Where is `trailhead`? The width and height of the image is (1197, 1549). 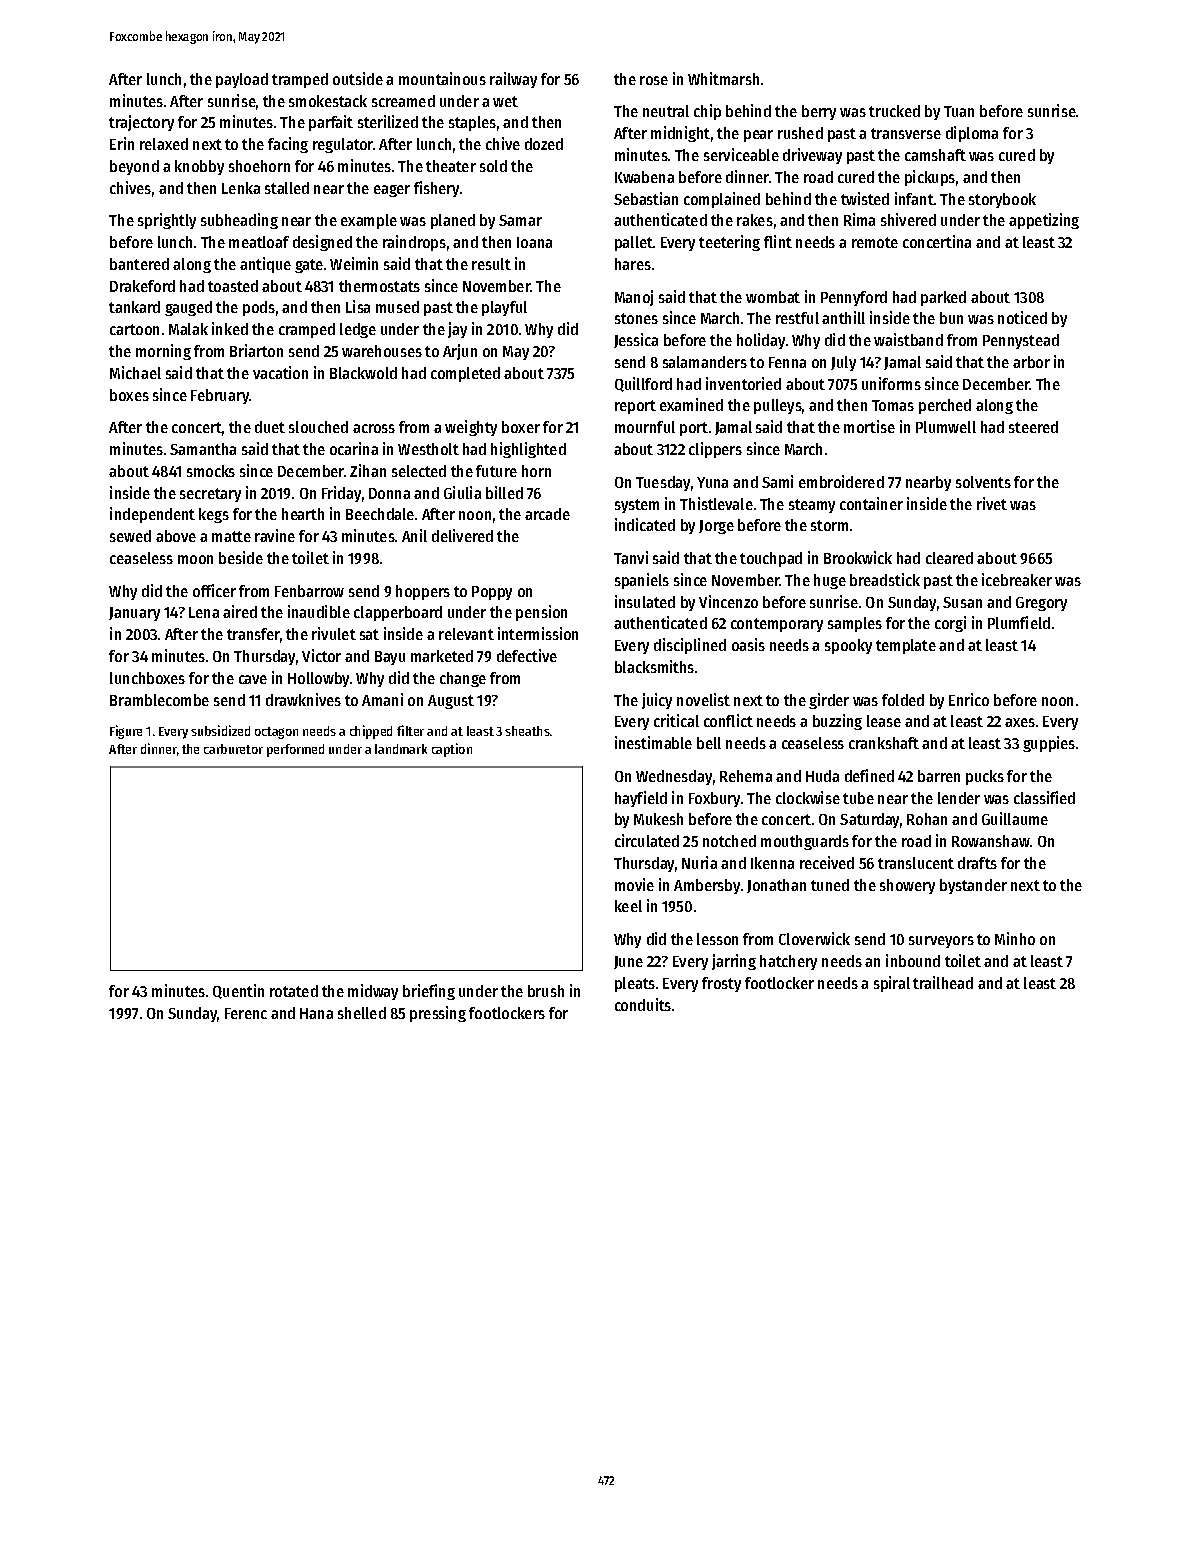
trailhead is located at coordinates (943, 982).
